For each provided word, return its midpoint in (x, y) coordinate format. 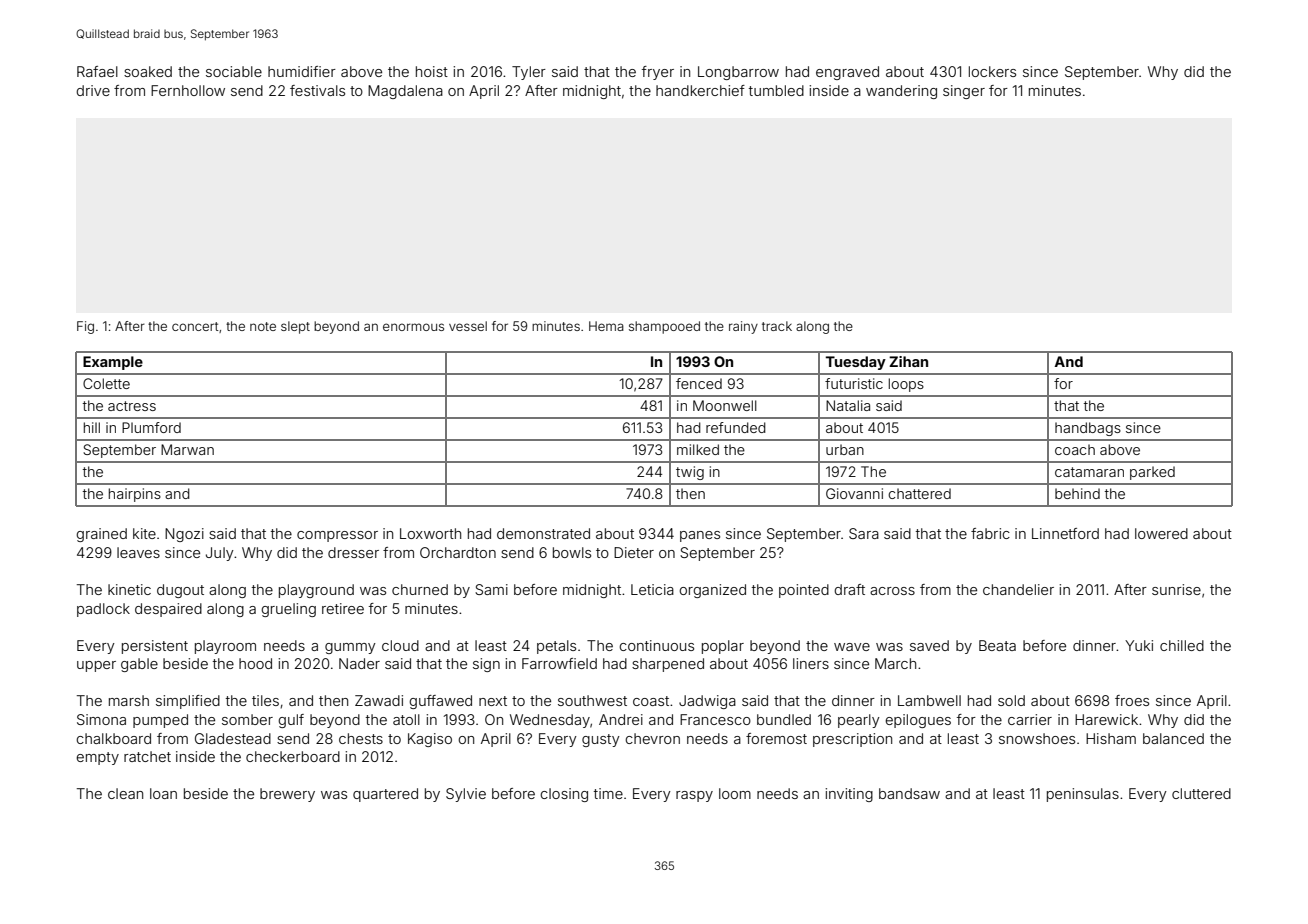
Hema (606, 326)
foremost (776, 738)
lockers (992, 71)
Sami (491, 589)
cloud (400, 645)
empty (97, 758)
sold (1011, 700)
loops (906, 385)
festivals (317, 90)
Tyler (529, 73)
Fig (85, 327)
